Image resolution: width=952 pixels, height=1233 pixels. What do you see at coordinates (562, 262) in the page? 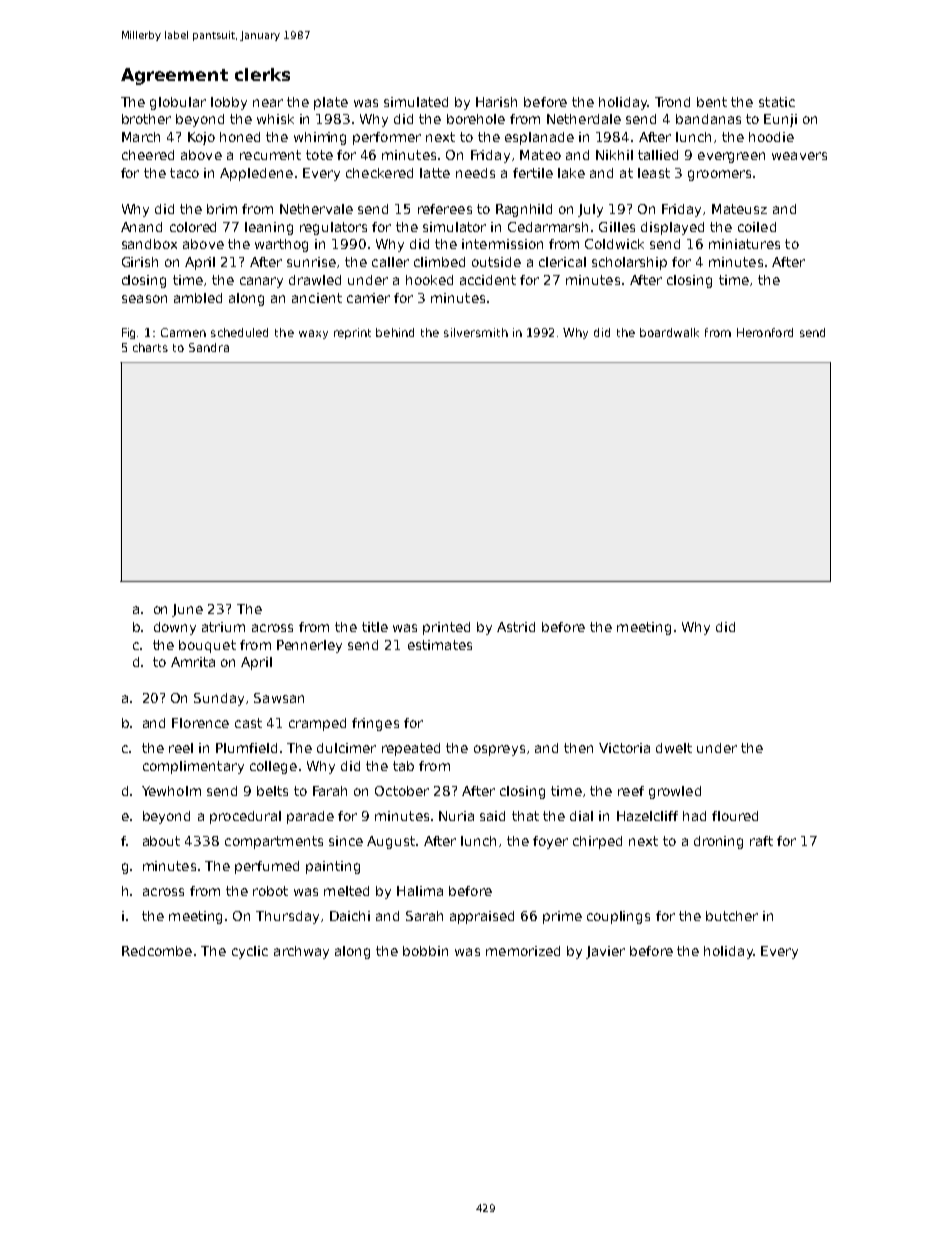
I see `clerical` at bounding box center [562, 262].
